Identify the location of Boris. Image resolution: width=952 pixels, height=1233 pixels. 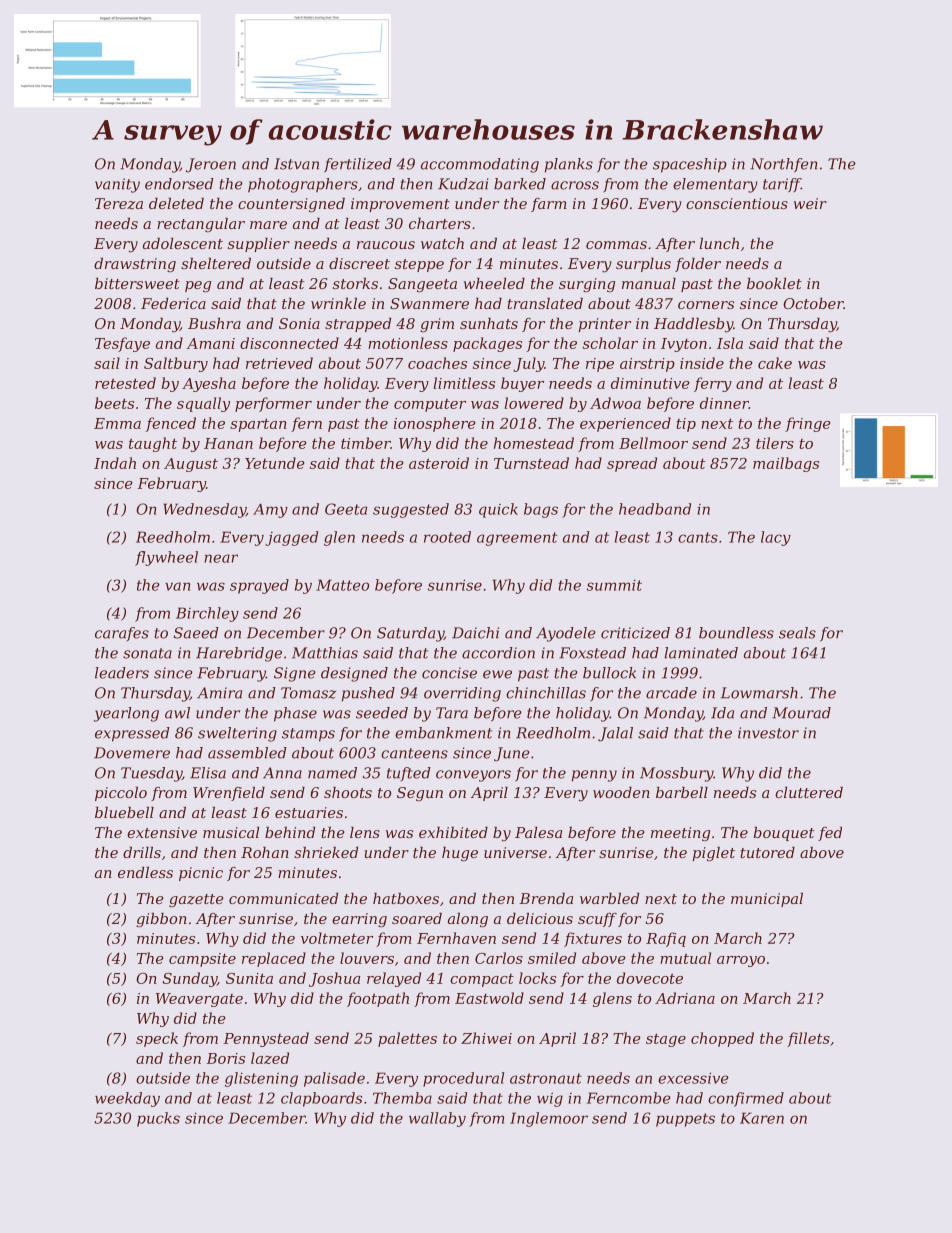
(225, 1058).
